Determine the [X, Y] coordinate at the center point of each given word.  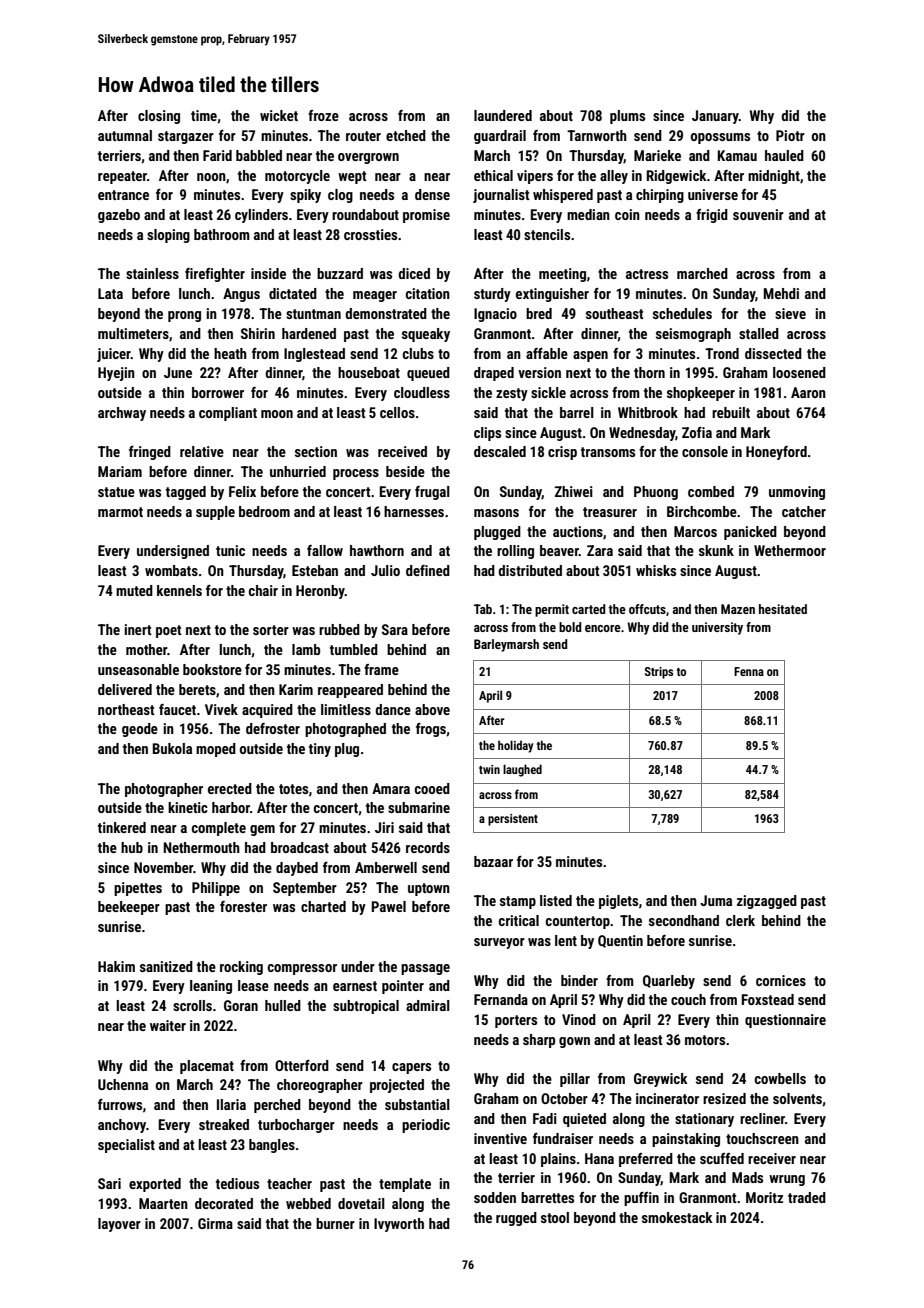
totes [293, 789]
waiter [168, 1025]
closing [159, 117]
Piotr [790, 135]
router [363, 136]
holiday [515, 746]
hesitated [783, 609]
